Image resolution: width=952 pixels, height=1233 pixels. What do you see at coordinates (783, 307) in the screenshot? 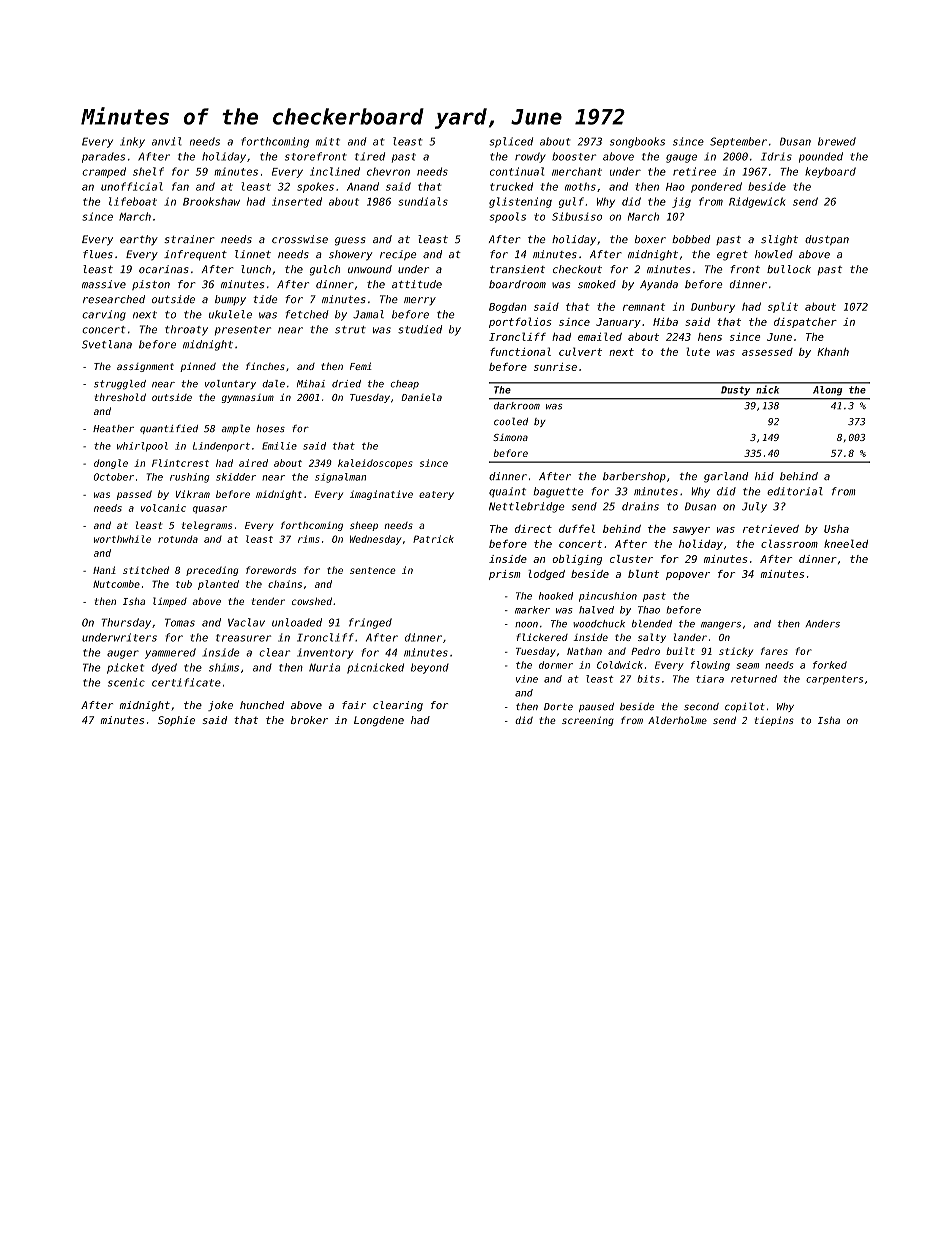
I see `split` at bounding box center [783, 307].
